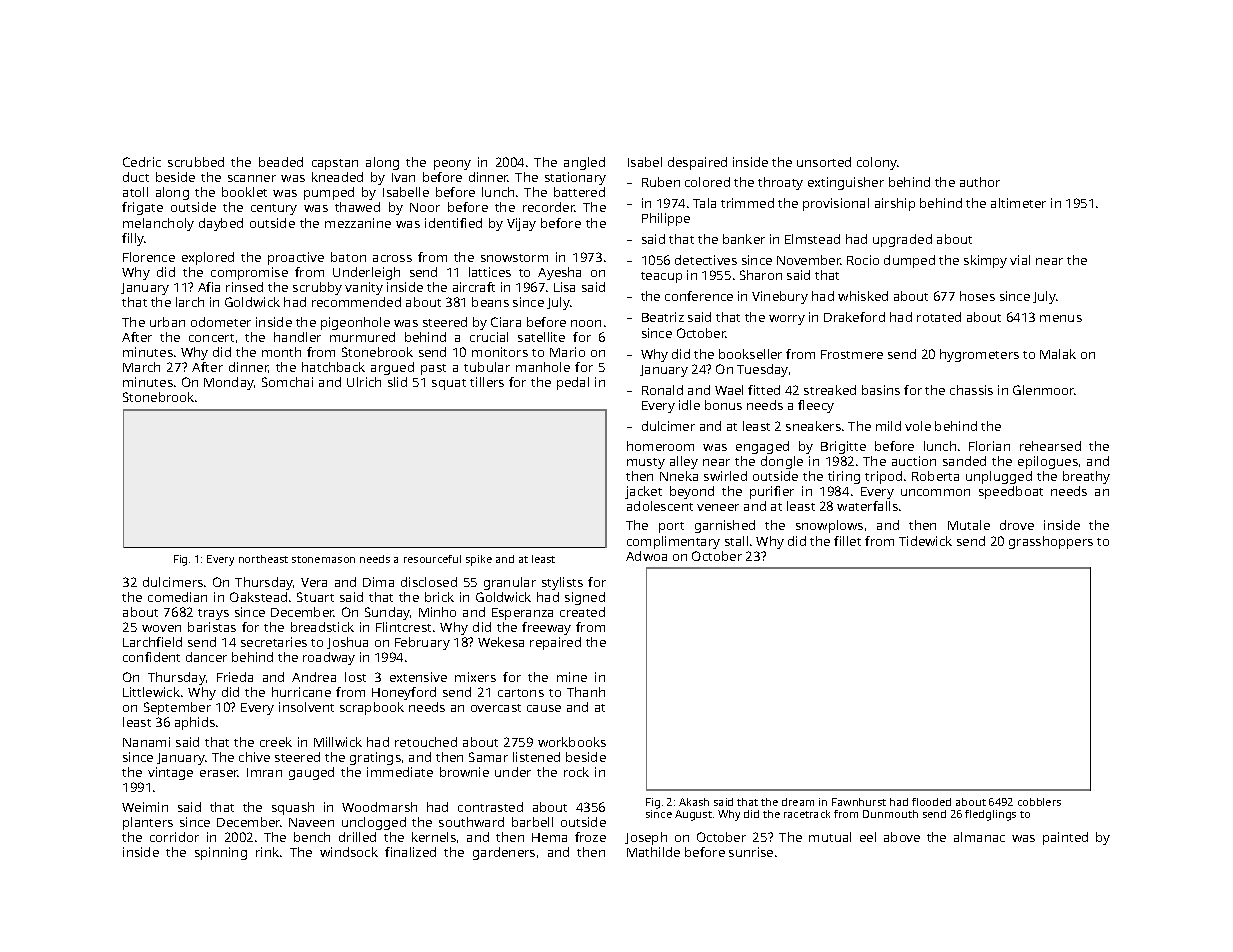 The image size is (1233, 952). What do you see at coordinates (496, 708) in the screenshot?
I see `overcast` at bounding box center [496, 708].
